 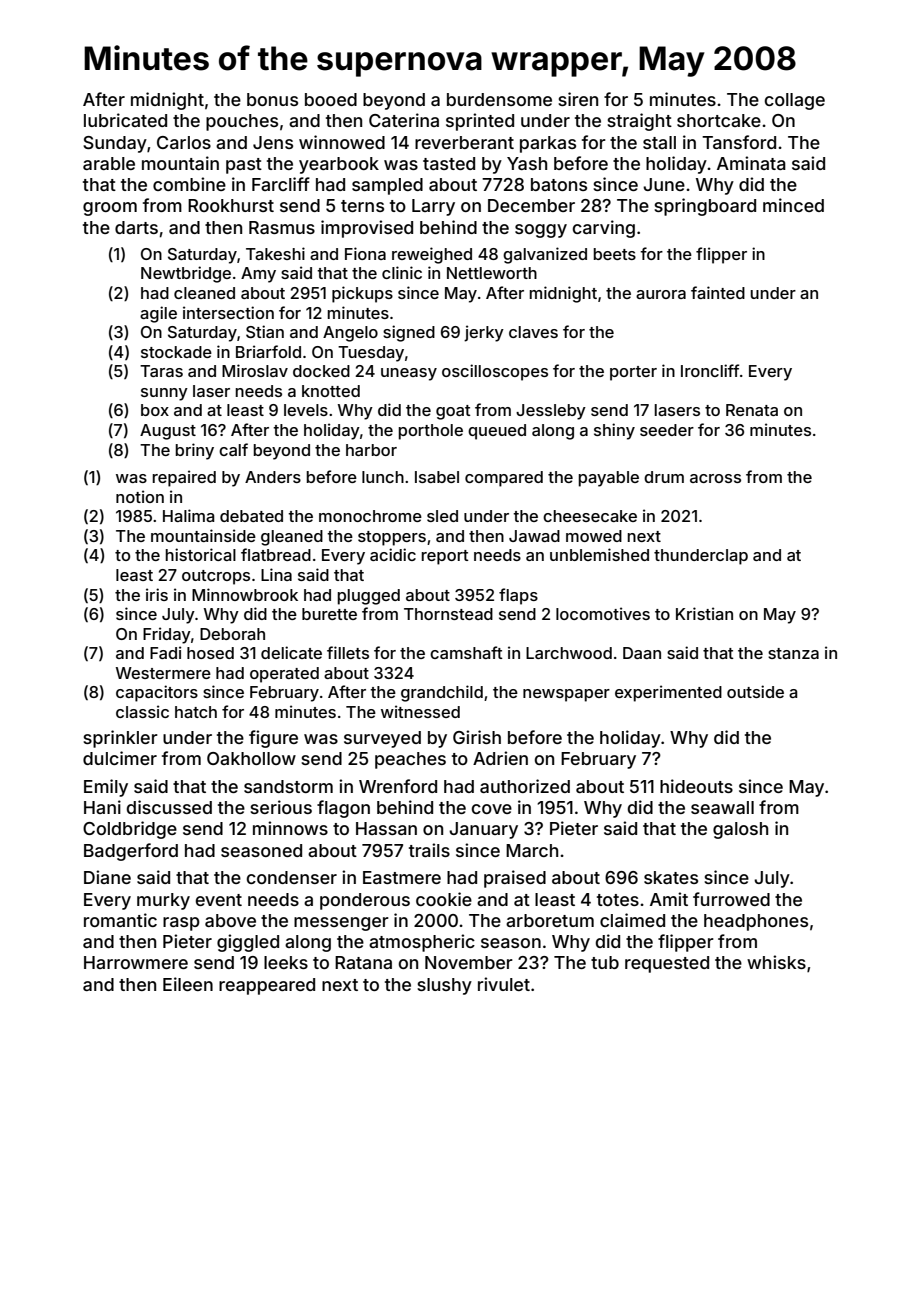 What do you see at coordinates (201, 554) in the page?
I see `historical` at bounding box center [201, 554].
